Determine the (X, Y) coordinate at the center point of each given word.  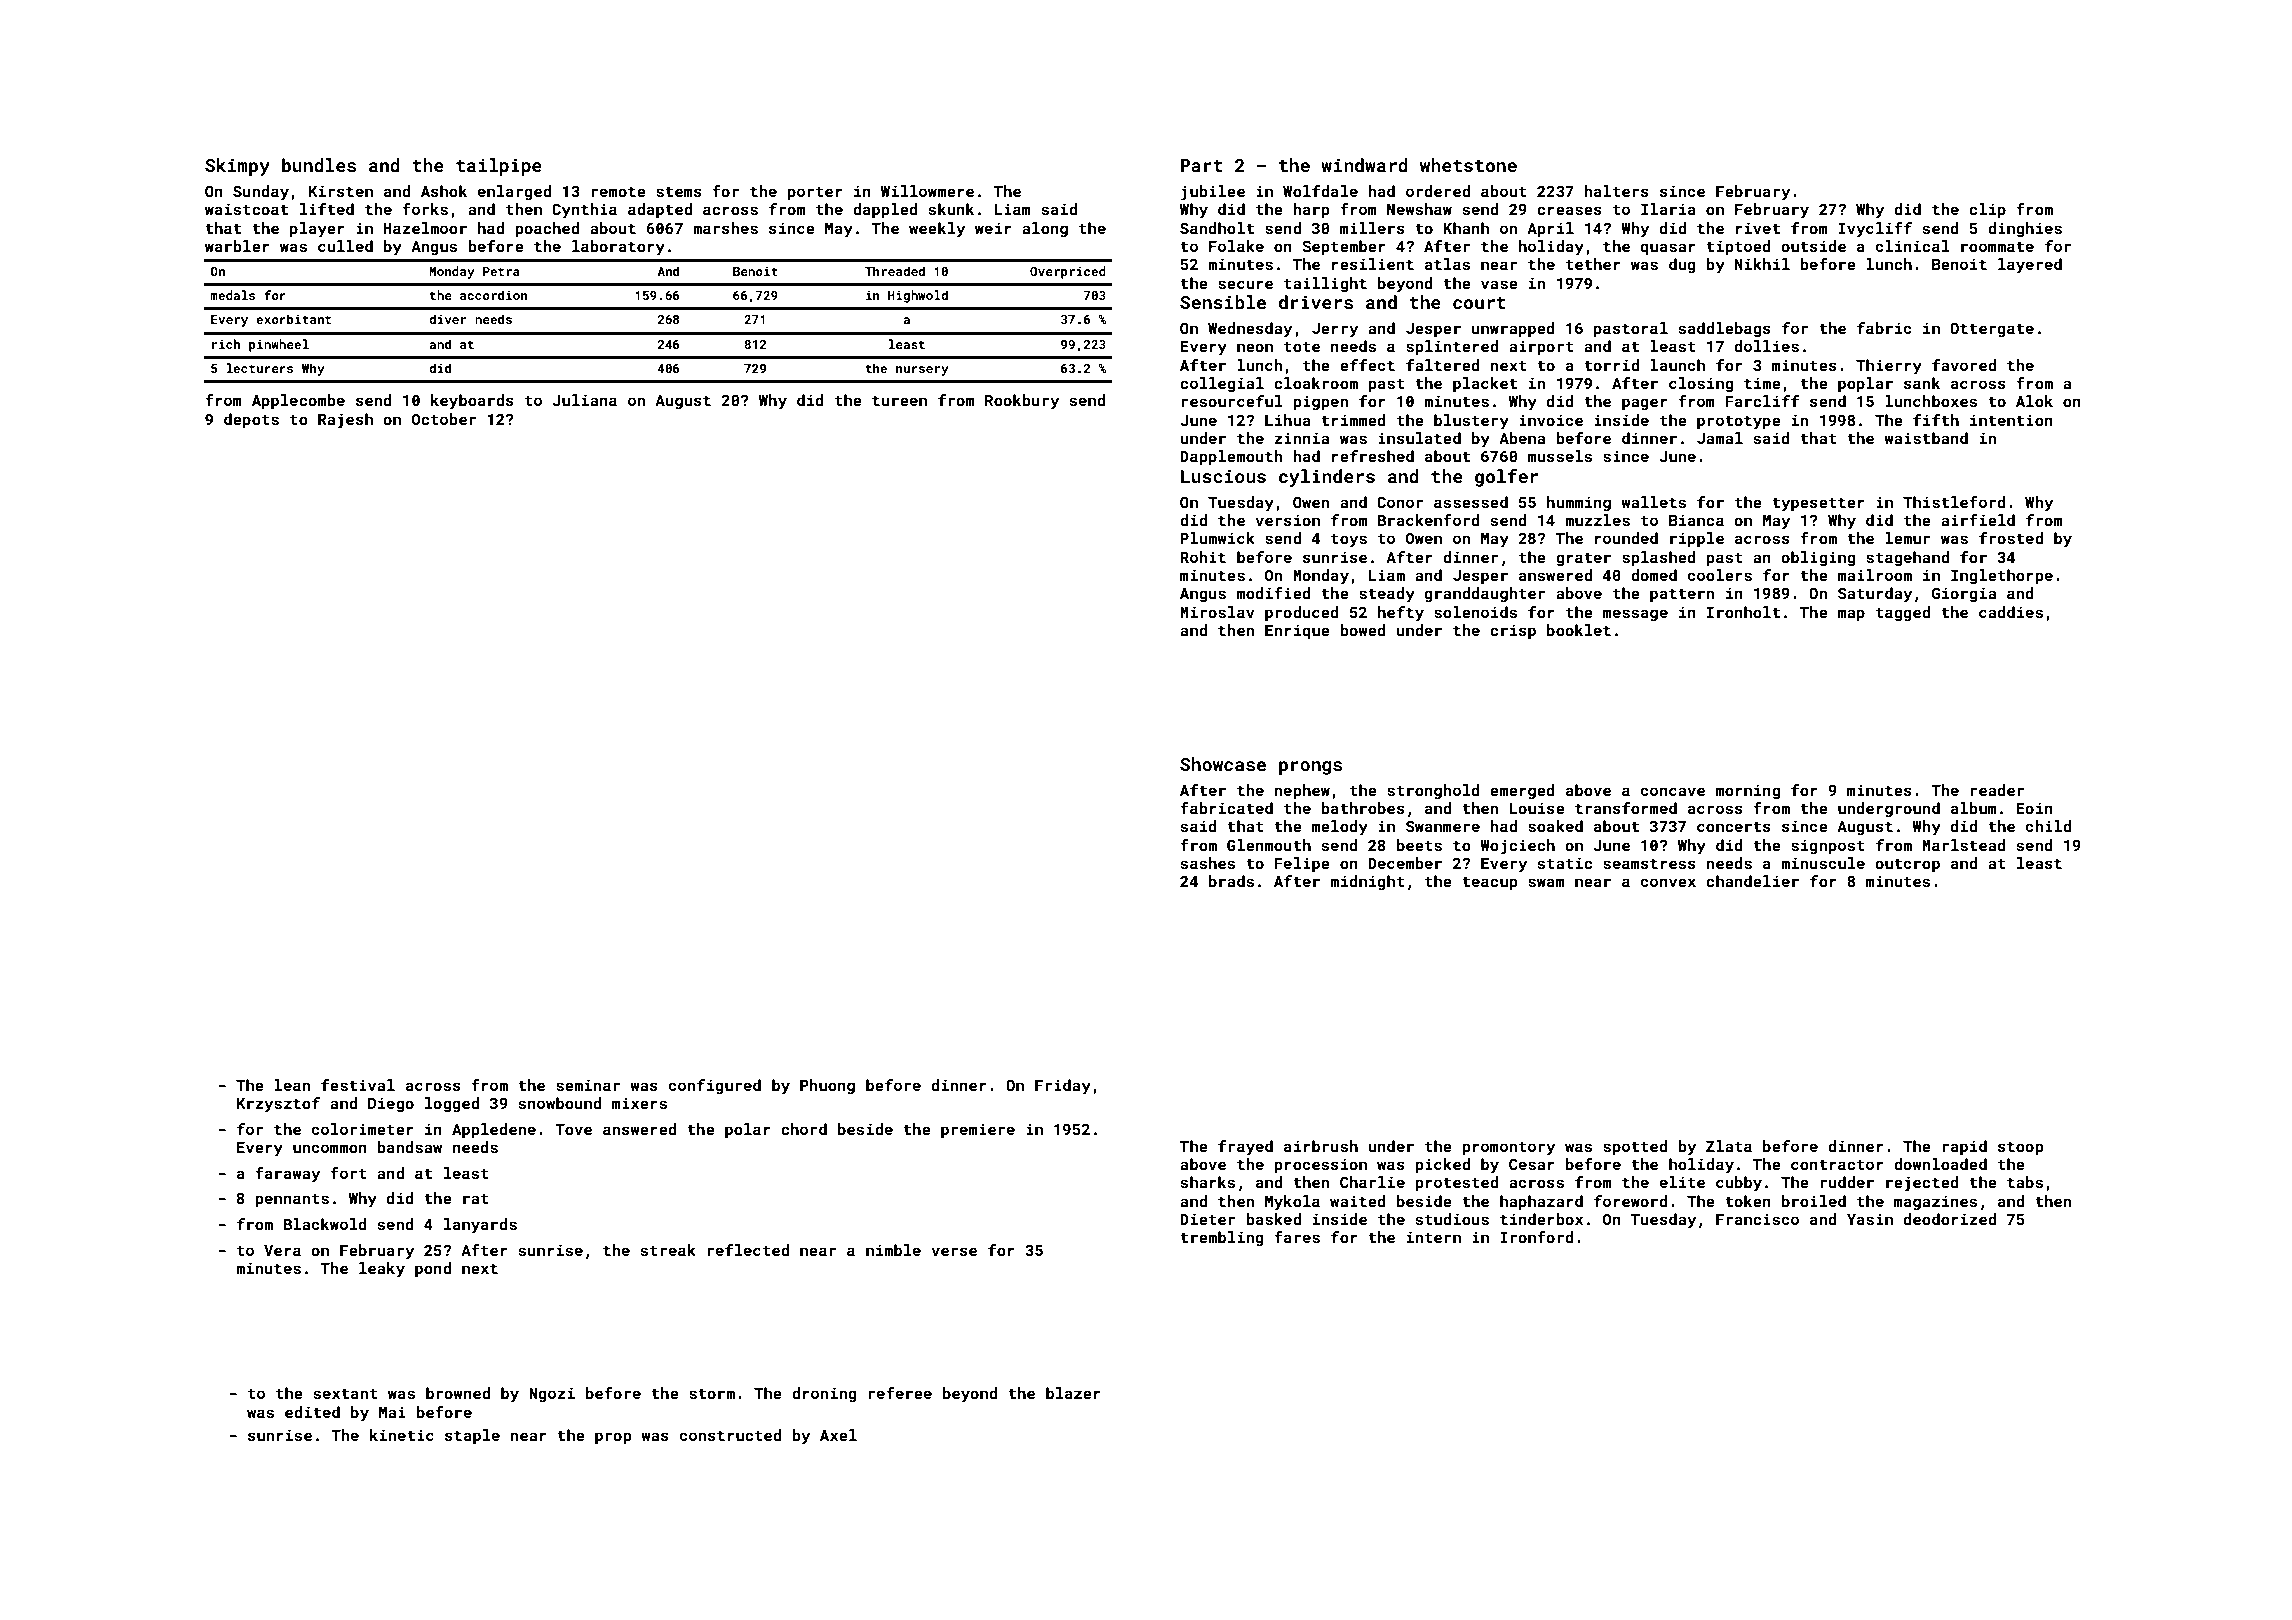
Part (1202, 165)
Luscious (1223, 476)
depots (251, 420)
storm (712, 1393)
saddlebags (1724, 329)
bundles (319, 165)
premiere (978, 1130)
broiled (1814, 1201)
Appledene (494, 1130)
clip (1987, 210)
